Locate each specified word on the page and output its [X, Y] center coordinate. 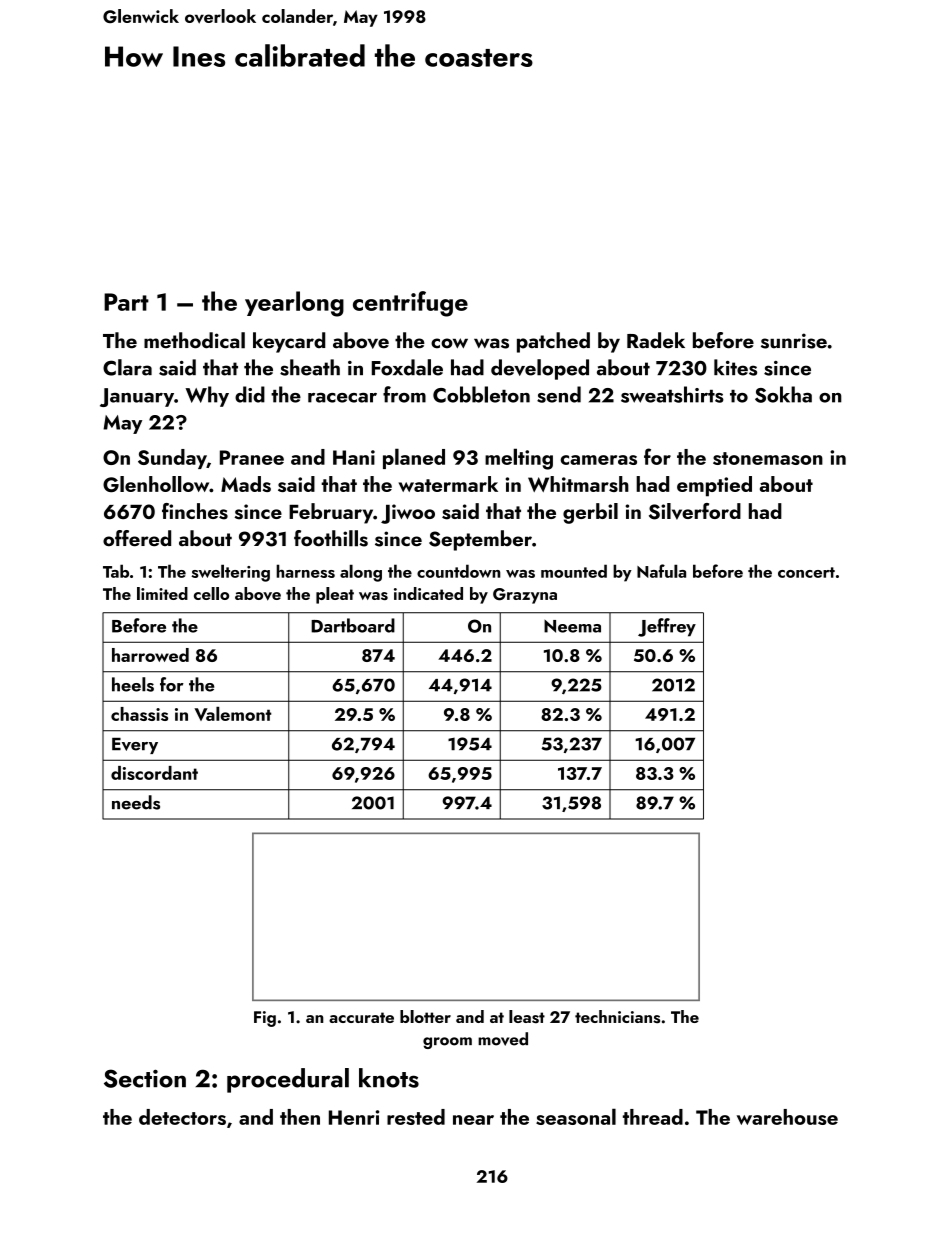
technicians [617, 1017]
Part [126, 302]
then [300, 1117]
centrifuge [410, 304]
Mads [246, 484]
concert [806, 572]
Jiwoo [408, 514]
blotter [425, 1016]
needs [136, 802]
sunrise [794, 341]
